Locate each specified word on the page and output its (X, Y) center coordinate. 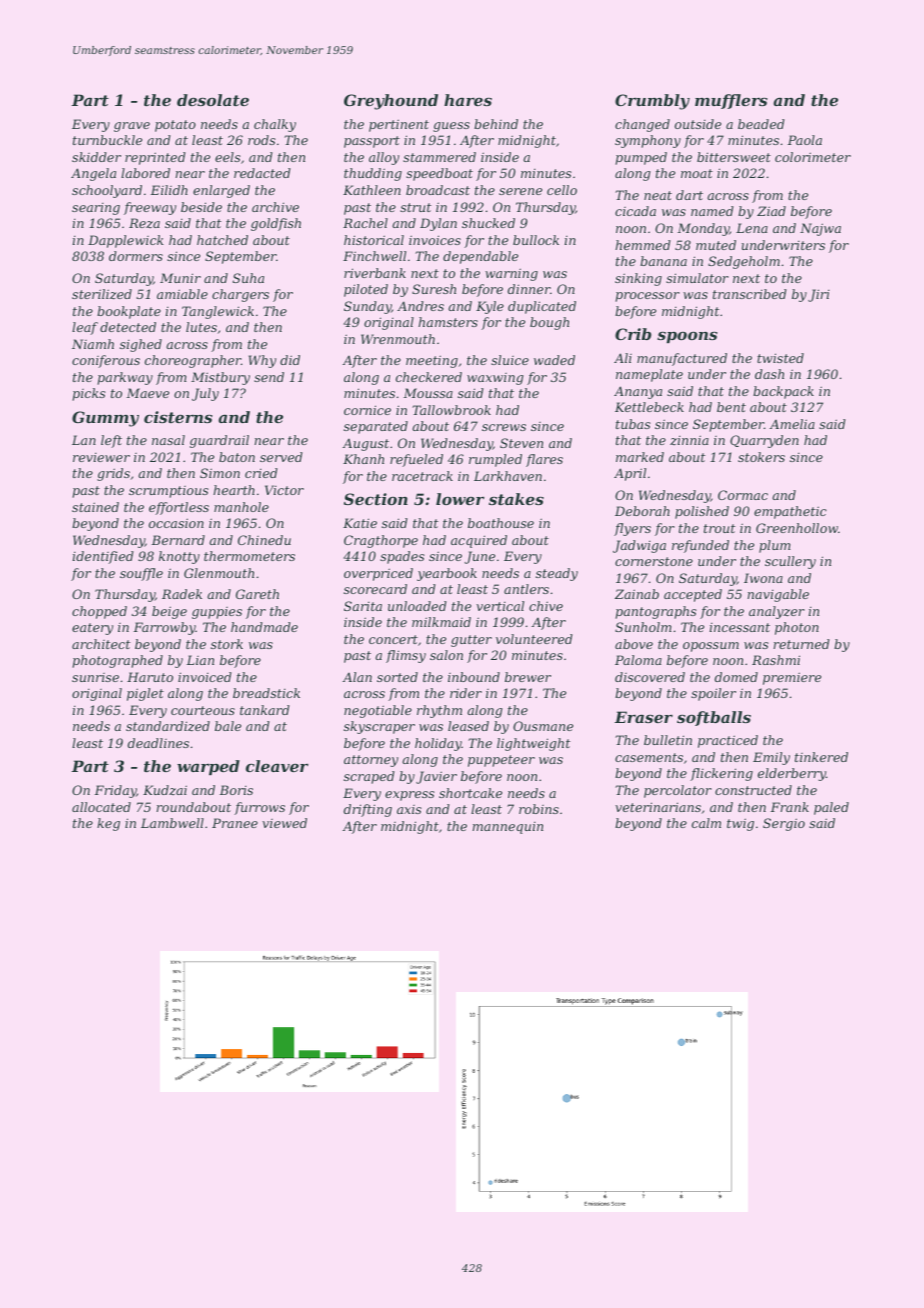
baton (237, 457)
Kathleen (372, 190)
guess (451, 127)
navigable (778, 595)
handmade (264, 627)
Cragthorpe (381, 541)
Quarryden (764, 441)
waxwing (495, 379)
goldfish (276, 224)
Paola (804, 140)
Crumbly (652, 102)
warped (208, 767)
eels (227, 157)
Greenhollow (797, 528)
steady (557, 574)
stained (95, 507)
